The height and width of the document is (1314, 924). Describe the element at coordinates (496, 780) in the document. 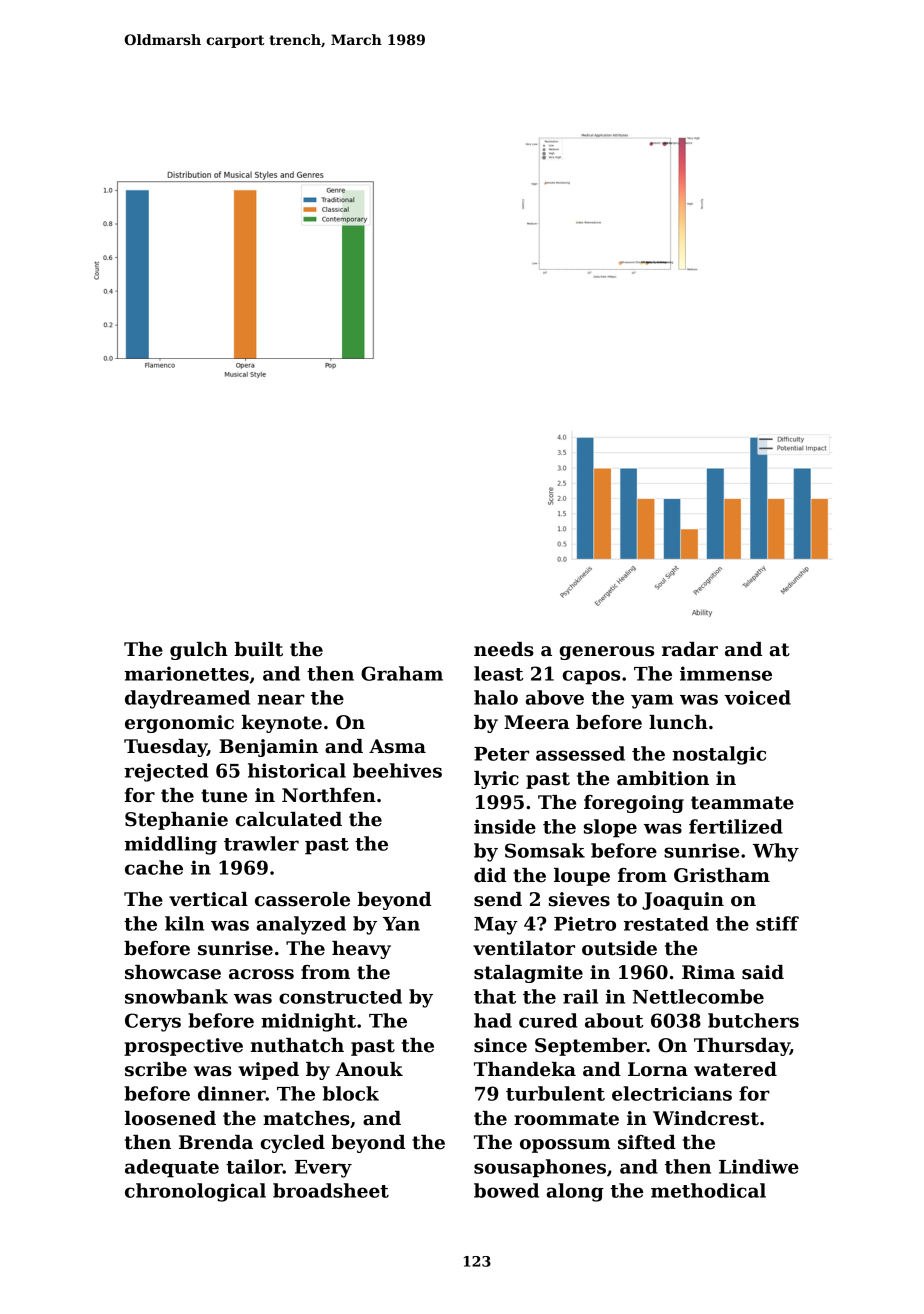

I see `lyric` at that location.
